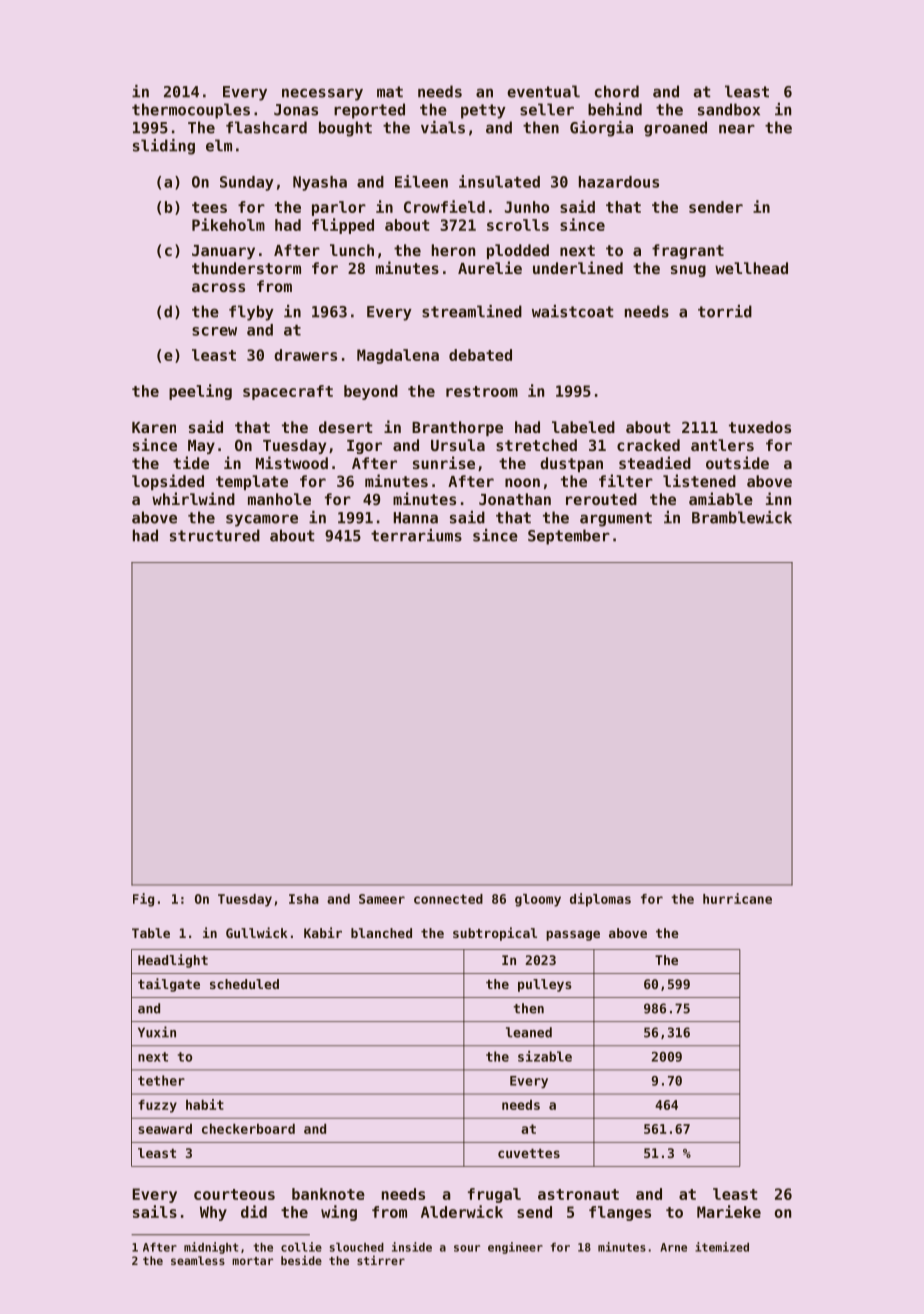 This screenshot has width=924, height=1314. I want to click on mortar, so click(252, 1261).
